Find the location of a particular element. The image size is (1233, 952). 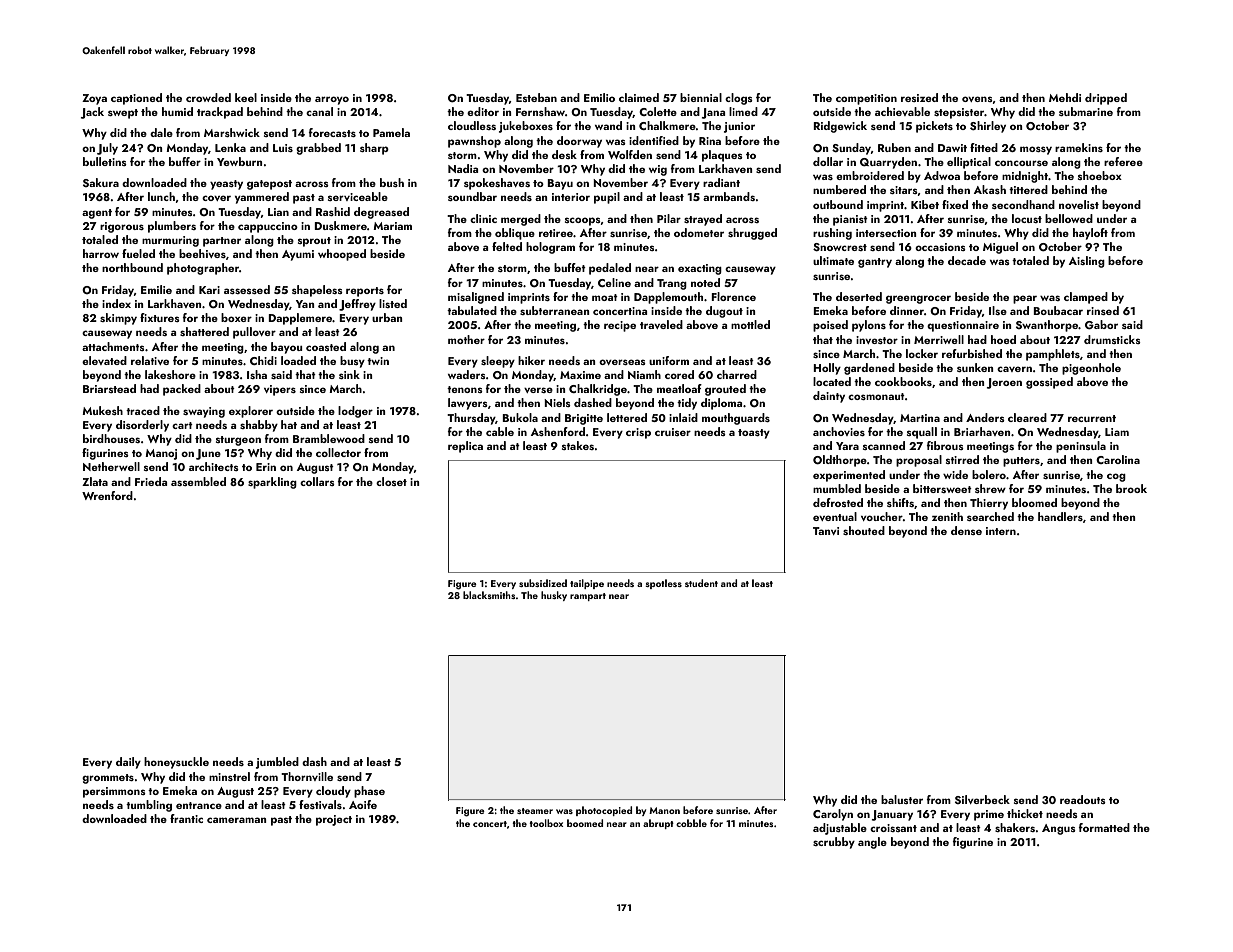

clogs is located at coordinates (739, 99).
